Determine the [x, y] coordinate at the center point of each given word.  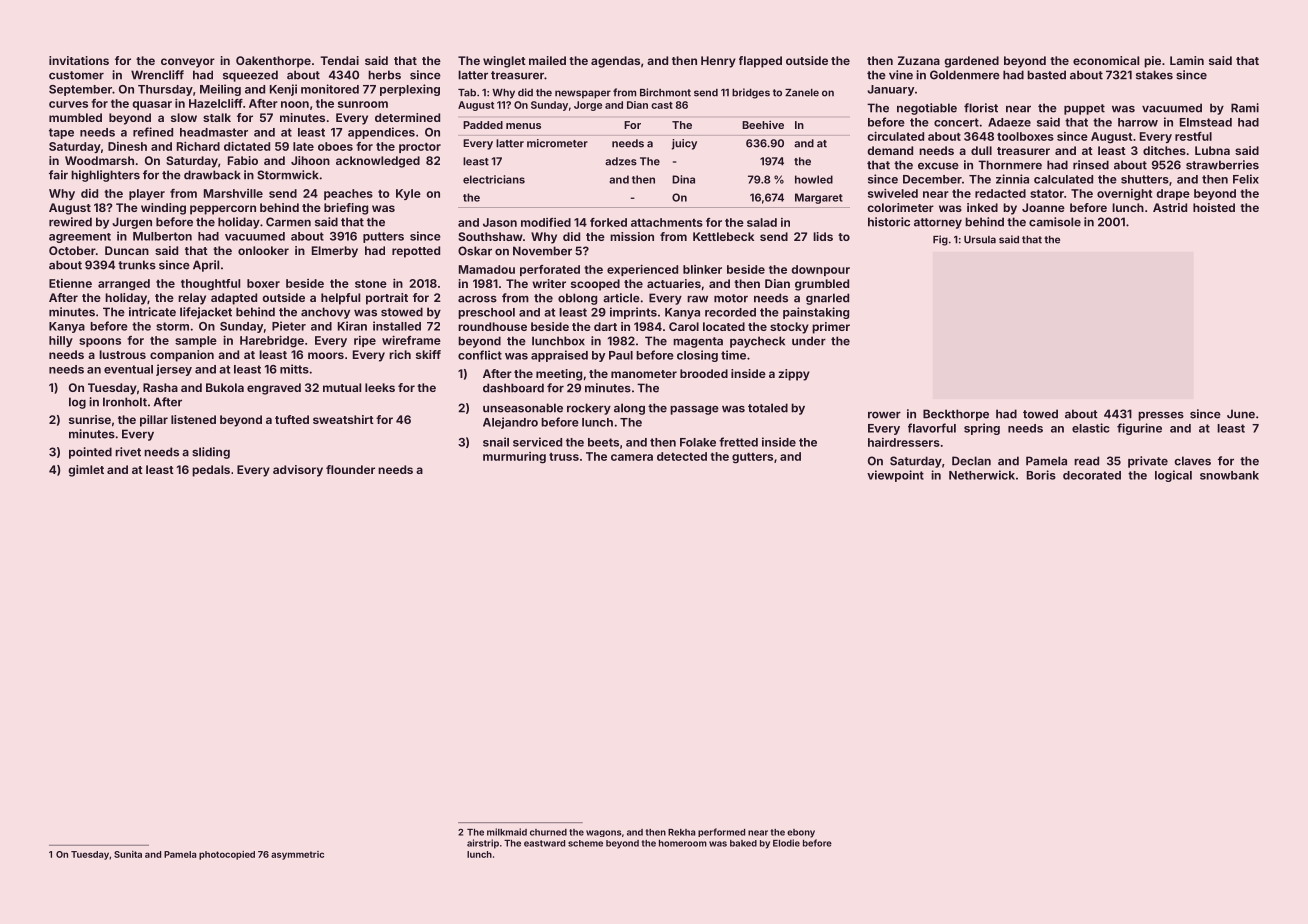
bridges [751, 93]
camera [632, 457]
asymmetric [297, 855]
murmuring [514, 458]
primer [831, 328]
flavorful [932, 428]
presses [1161, 416]
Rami [1245, 108]
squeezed [250, 76]
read [1086, 461]
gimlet [86, 471]
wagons [603, 833]
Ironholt [125, 402]
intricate [152, 312]
